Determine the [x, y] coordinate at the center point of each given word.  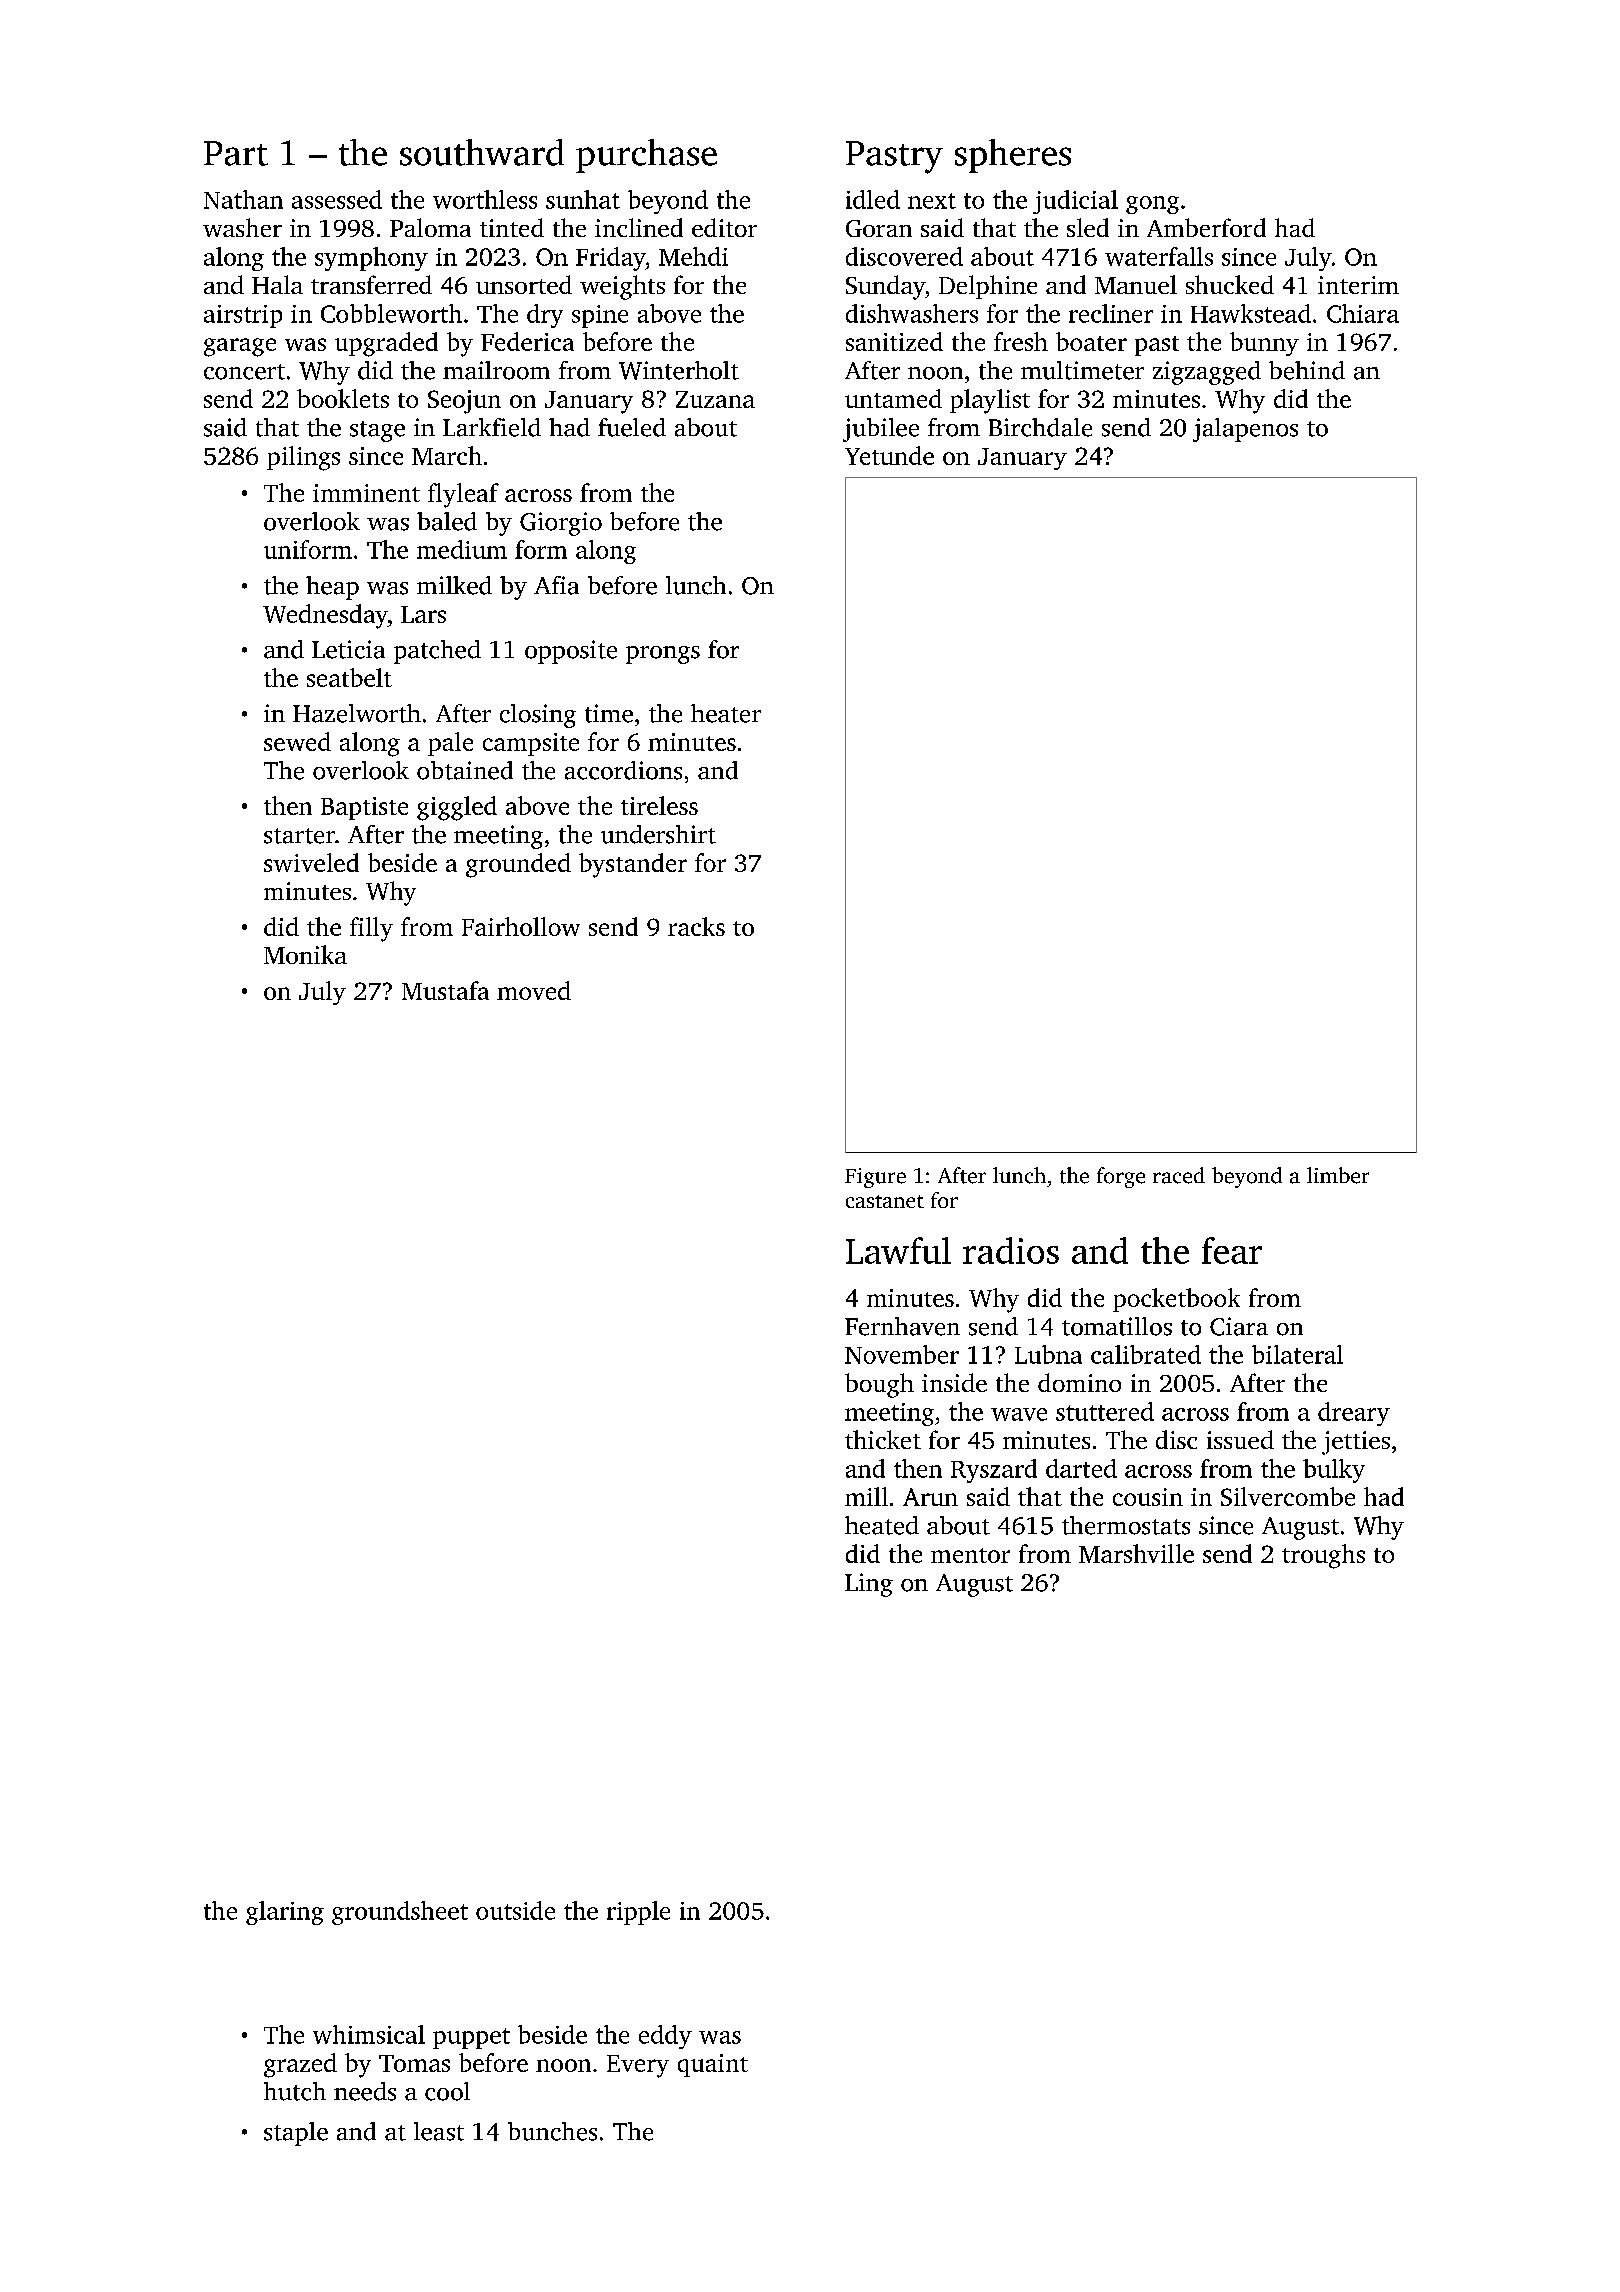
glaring [285, 1913]
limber [1338, 1175]
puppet [471, 2038]
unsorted [524, 284]
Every [638, 2066]
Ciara [1239, 1326]
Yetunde [889, 455]
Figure [875, 1178]
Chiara [1363, 313]
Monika [305, 954]
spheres [1013, 156]
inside [954, 1382]
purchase [646, 156]
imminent [366, 493]
